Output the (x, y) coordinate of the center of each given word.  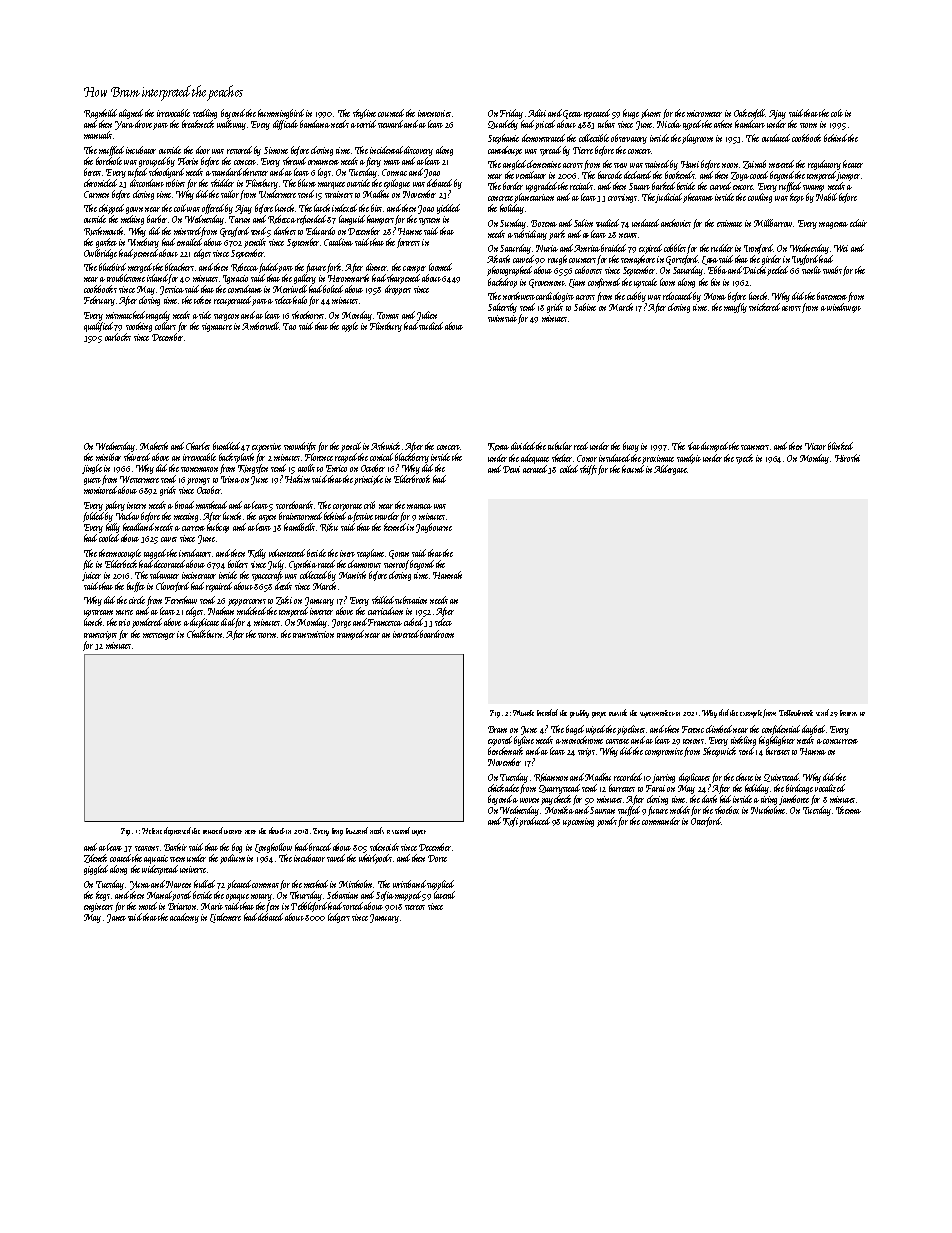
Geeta (573, 114)
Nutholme (768, 810)
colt (837, 113)
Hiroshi (847, 458)
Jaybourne (434, 528)
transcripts (100, 635)
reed (581, 446)
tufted (137, 173)
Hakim (297, 479)
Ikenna (848, 810)
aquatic (156, 859)
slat (694, 446)
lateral (444, 895)
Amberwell (261, 326)
